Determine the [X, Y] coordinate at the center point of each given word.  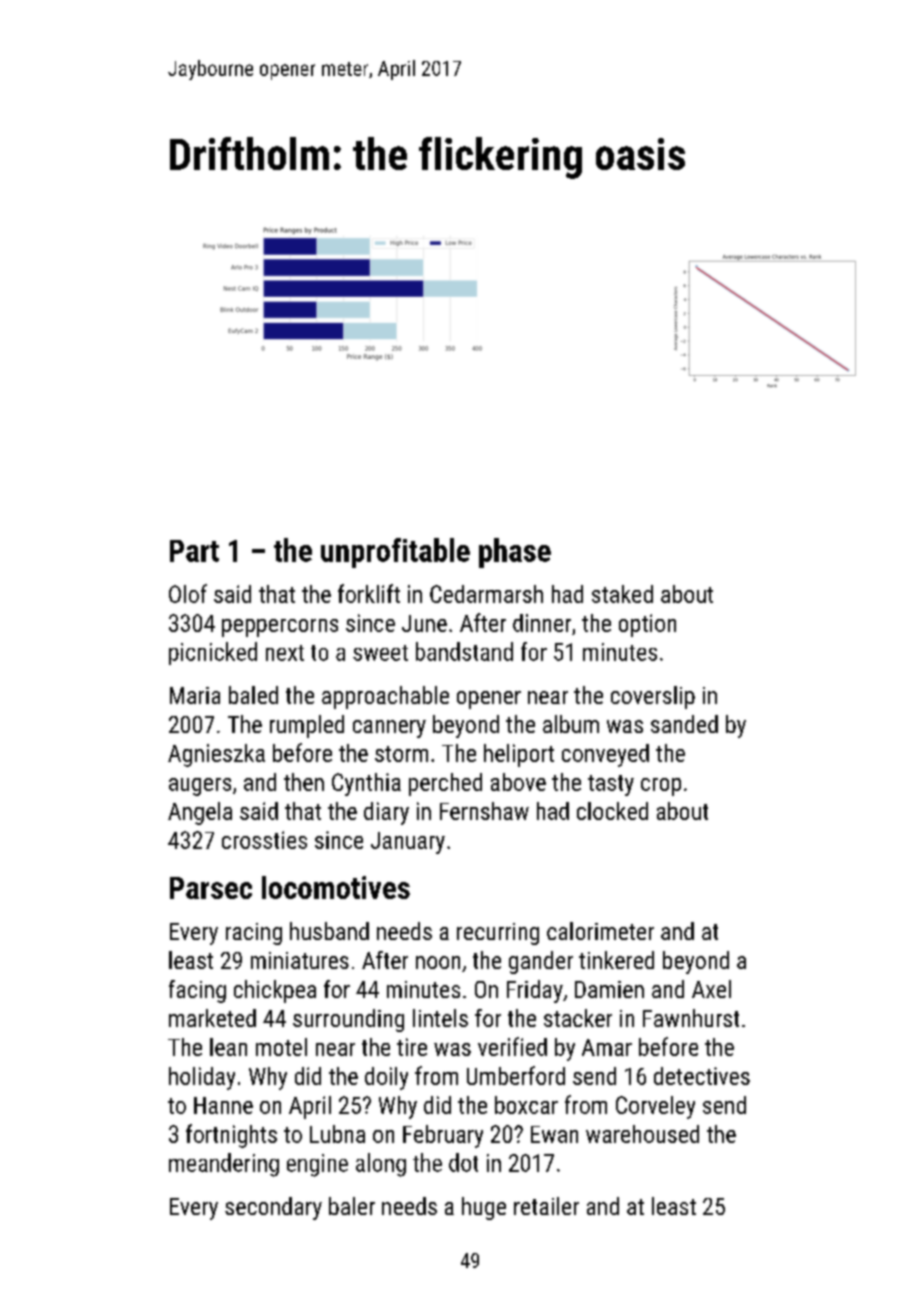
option [647, 625]
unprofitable [395, 553]
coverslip [653, 697]
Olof [188, 593]
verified [512, 1046]
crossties [264, 840]
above [518, 782]
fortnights [231, 1136]
